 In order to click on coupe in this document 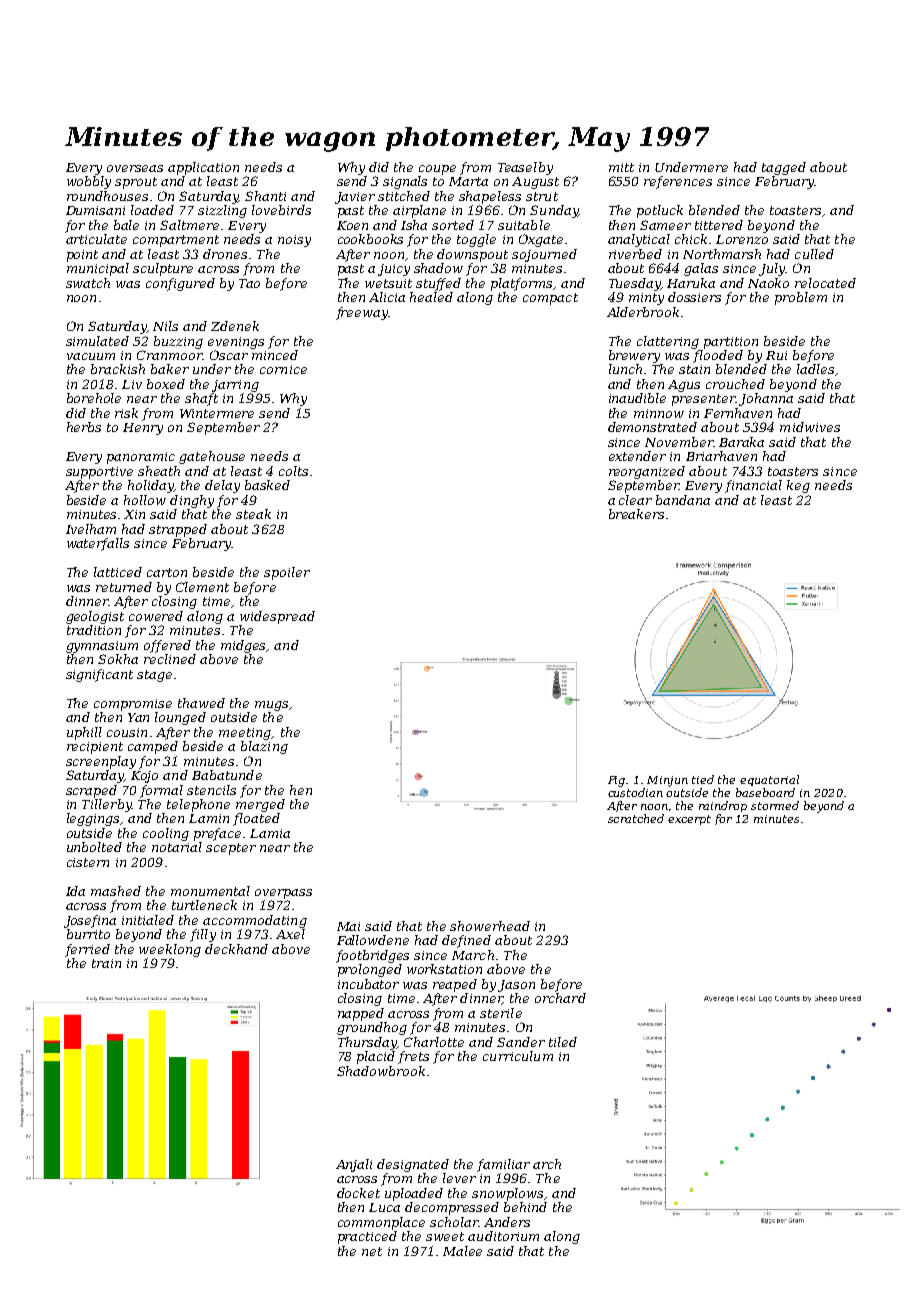, I will do `click(437, 170)`.
